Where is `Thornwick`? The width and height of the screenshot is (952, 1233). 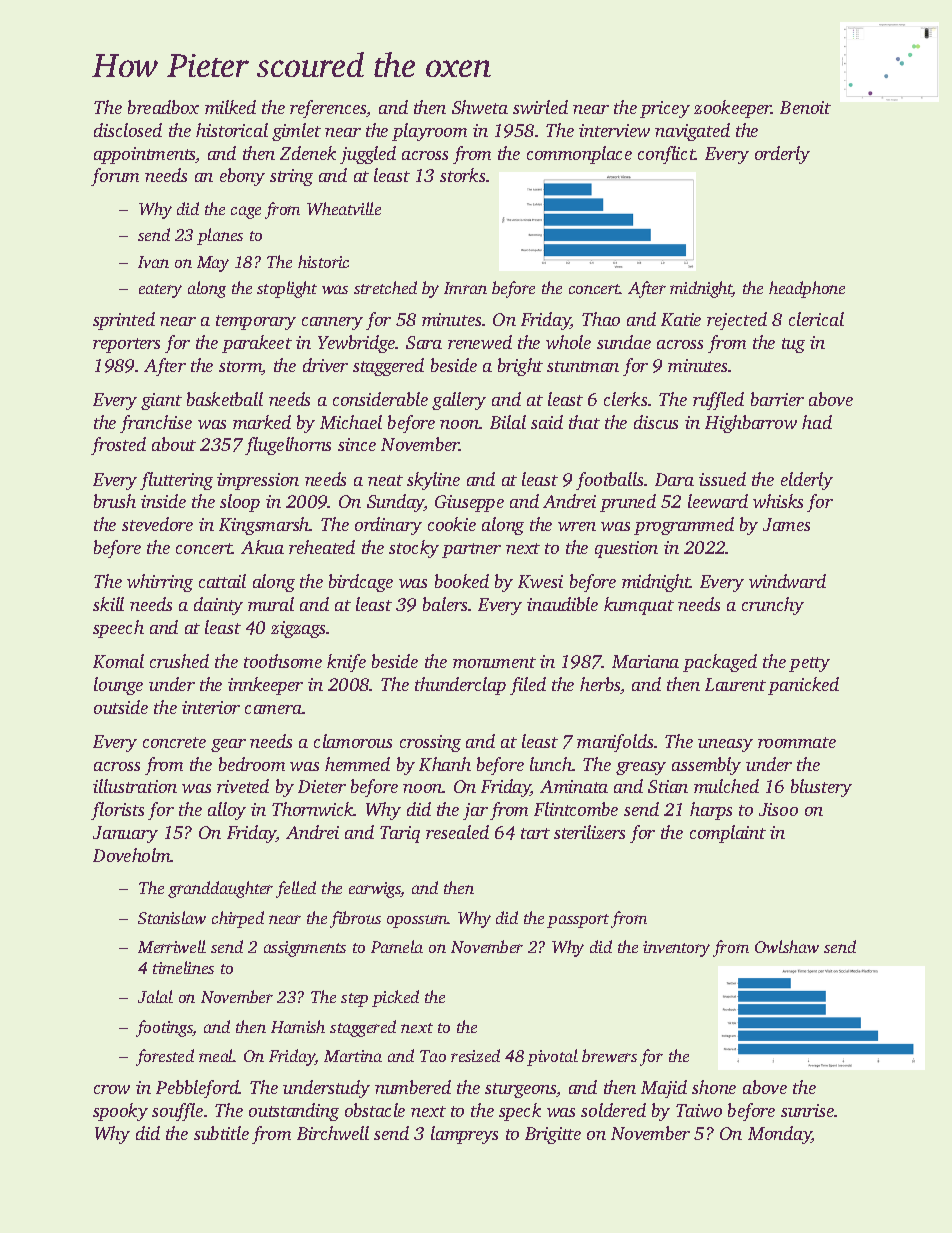
Thornwick is located at coordinates (313, 809).
